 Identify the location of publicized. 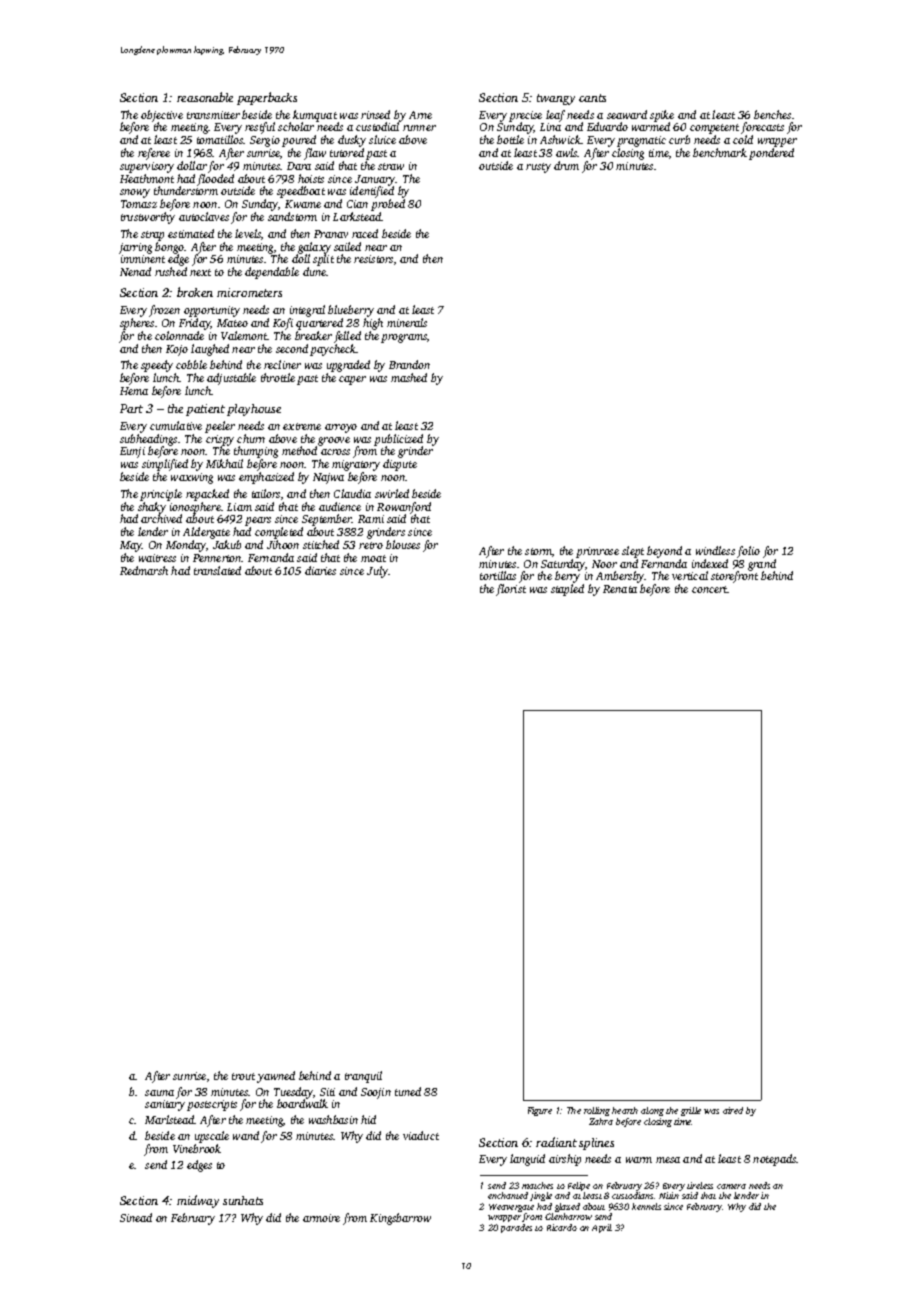
(398, 440).
